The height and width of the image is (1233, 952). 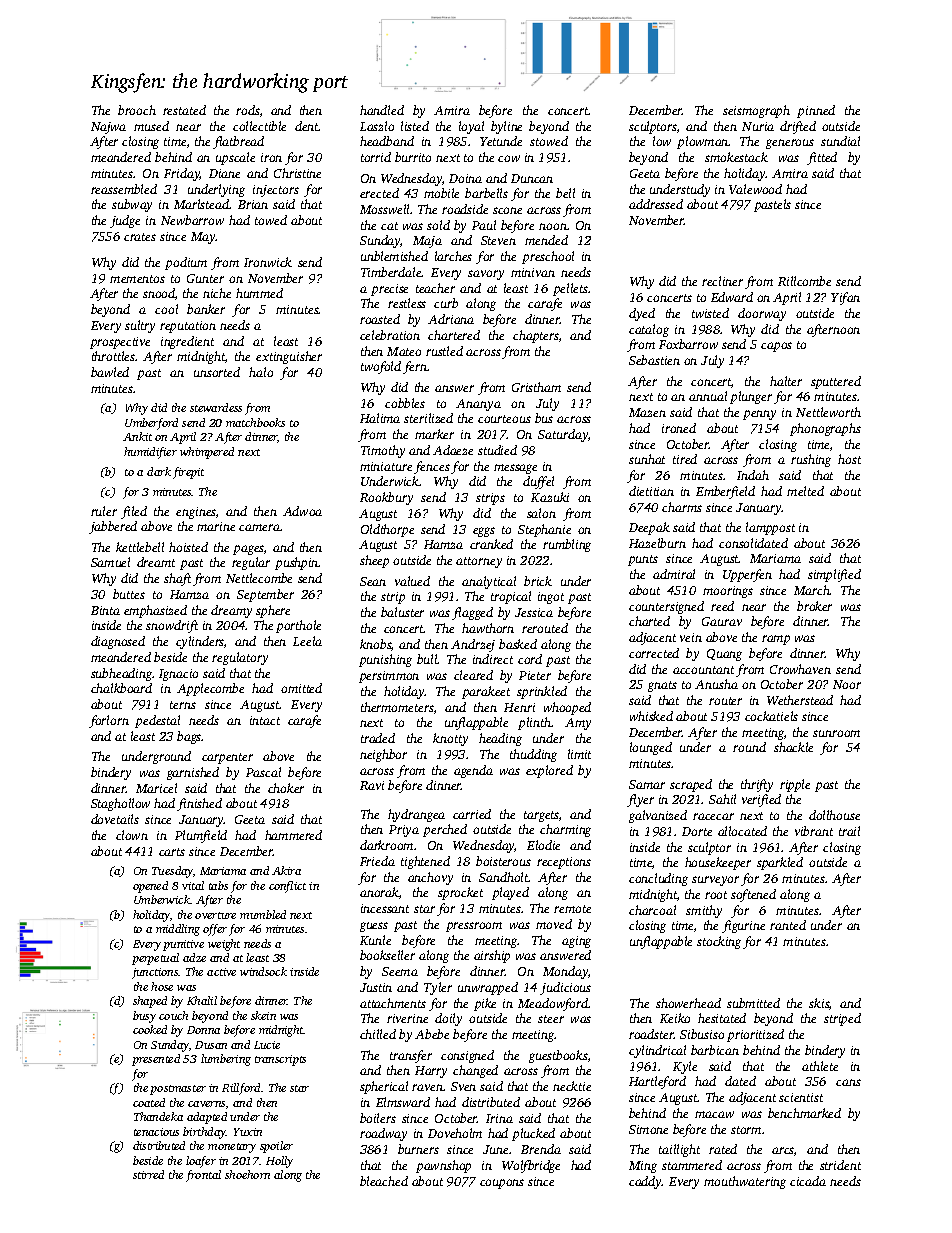 I want to click on Simone, so click(x=648, y=1129).
